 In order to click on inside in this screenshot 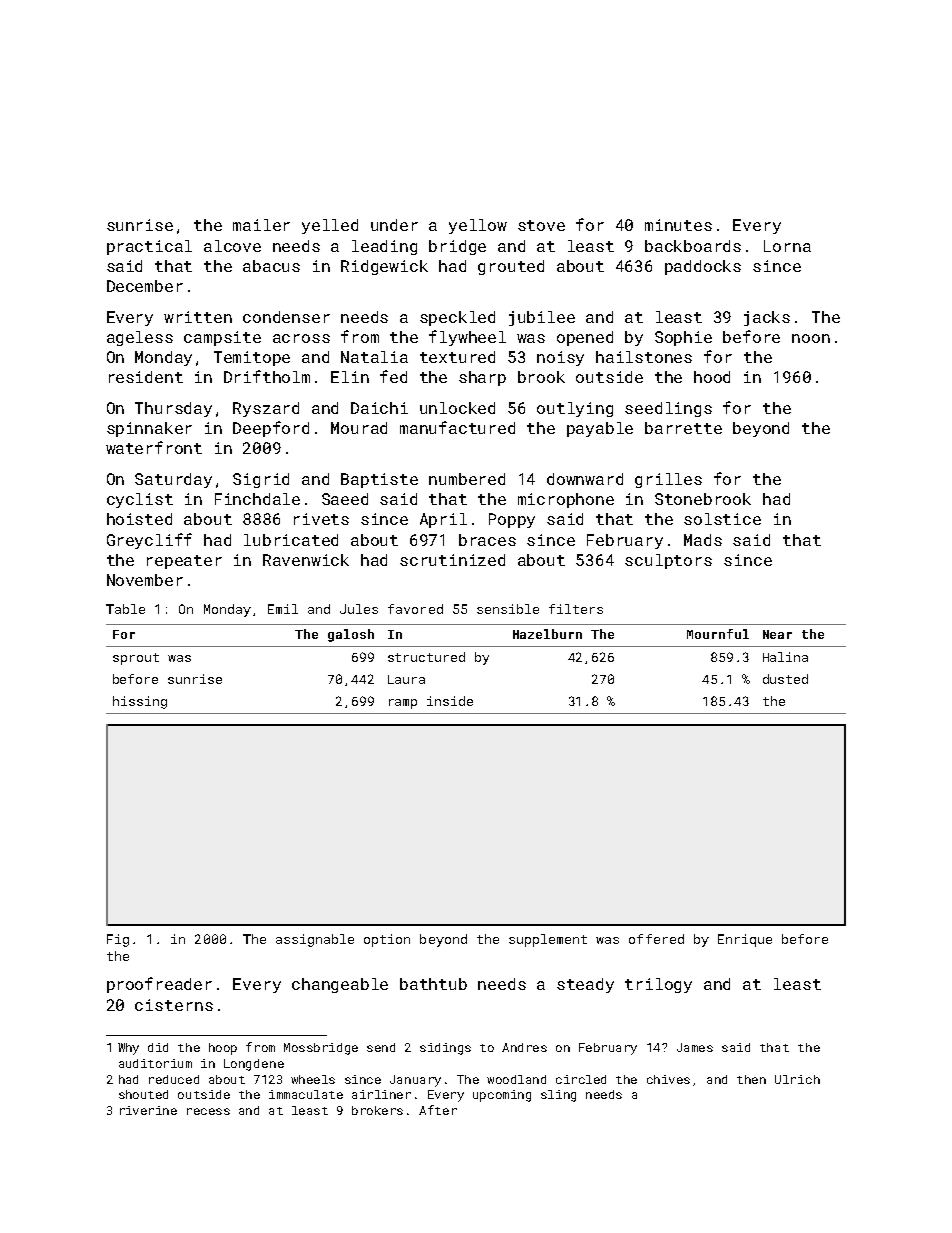, I will do `click(450, 701)`.
